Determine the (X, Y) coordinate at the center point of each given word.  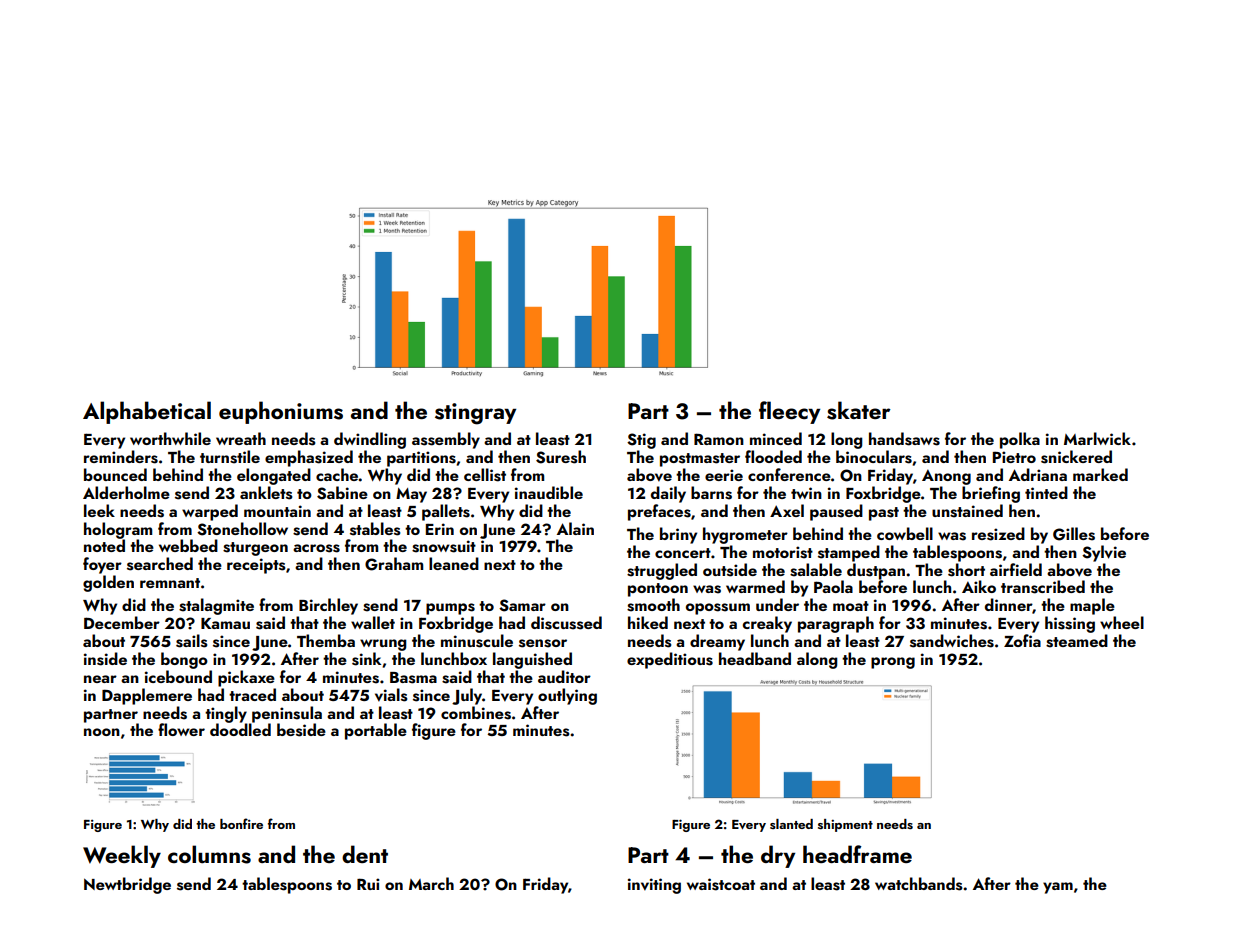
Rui (368, 884)
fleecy (789, 412)
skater (859, 410)
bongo (184, 660)
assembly (446, 440)
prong (893, 663)
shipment (845, 825)
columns (209, 854)
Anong (946, 477)
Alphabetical (147, 412)
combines (476, 713)
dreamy (717, 642)
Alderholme (126, 492)
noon (102, 732)
